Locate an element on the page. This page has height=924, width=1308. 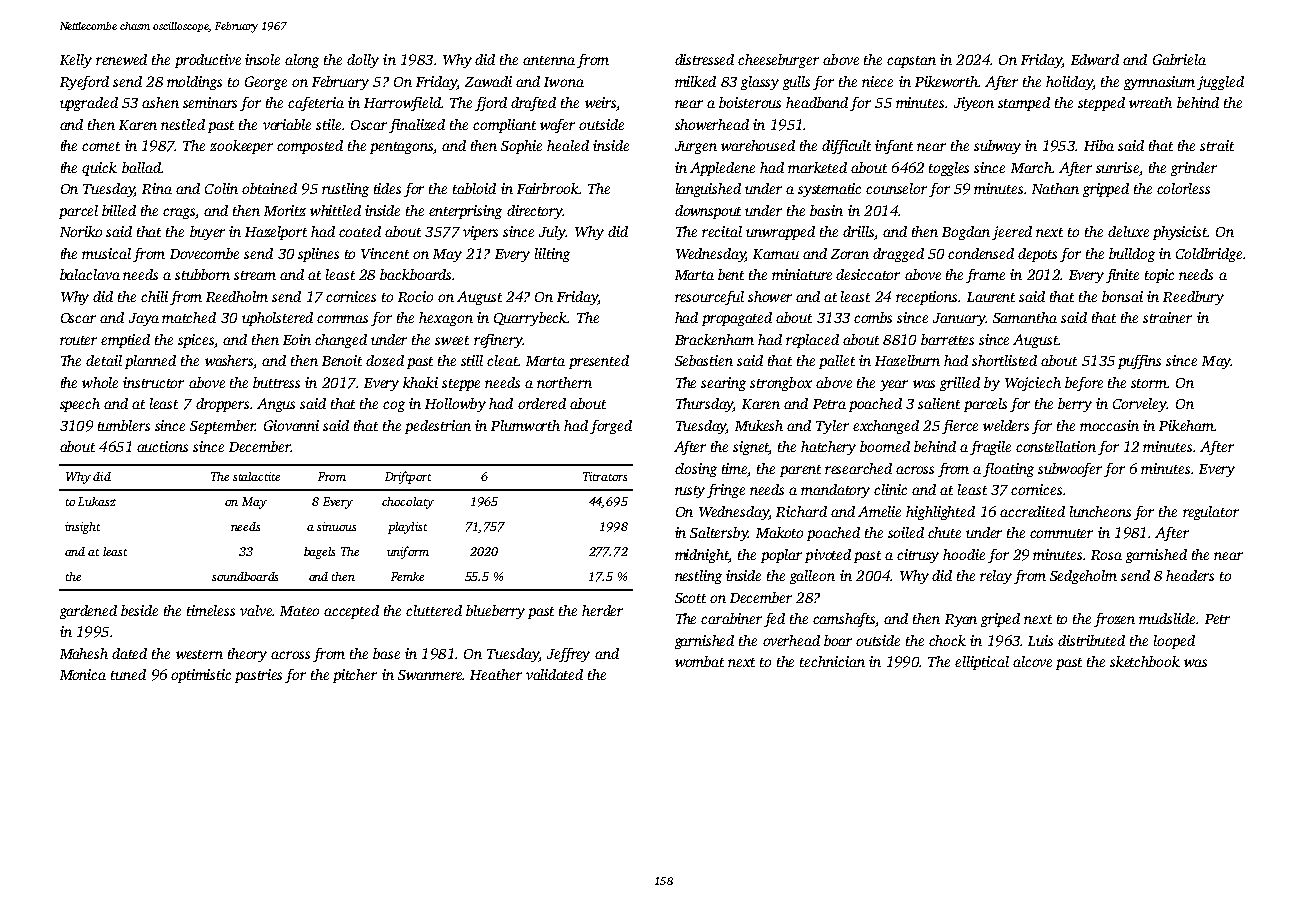
Jaya is located at coordinates (144, 319).
